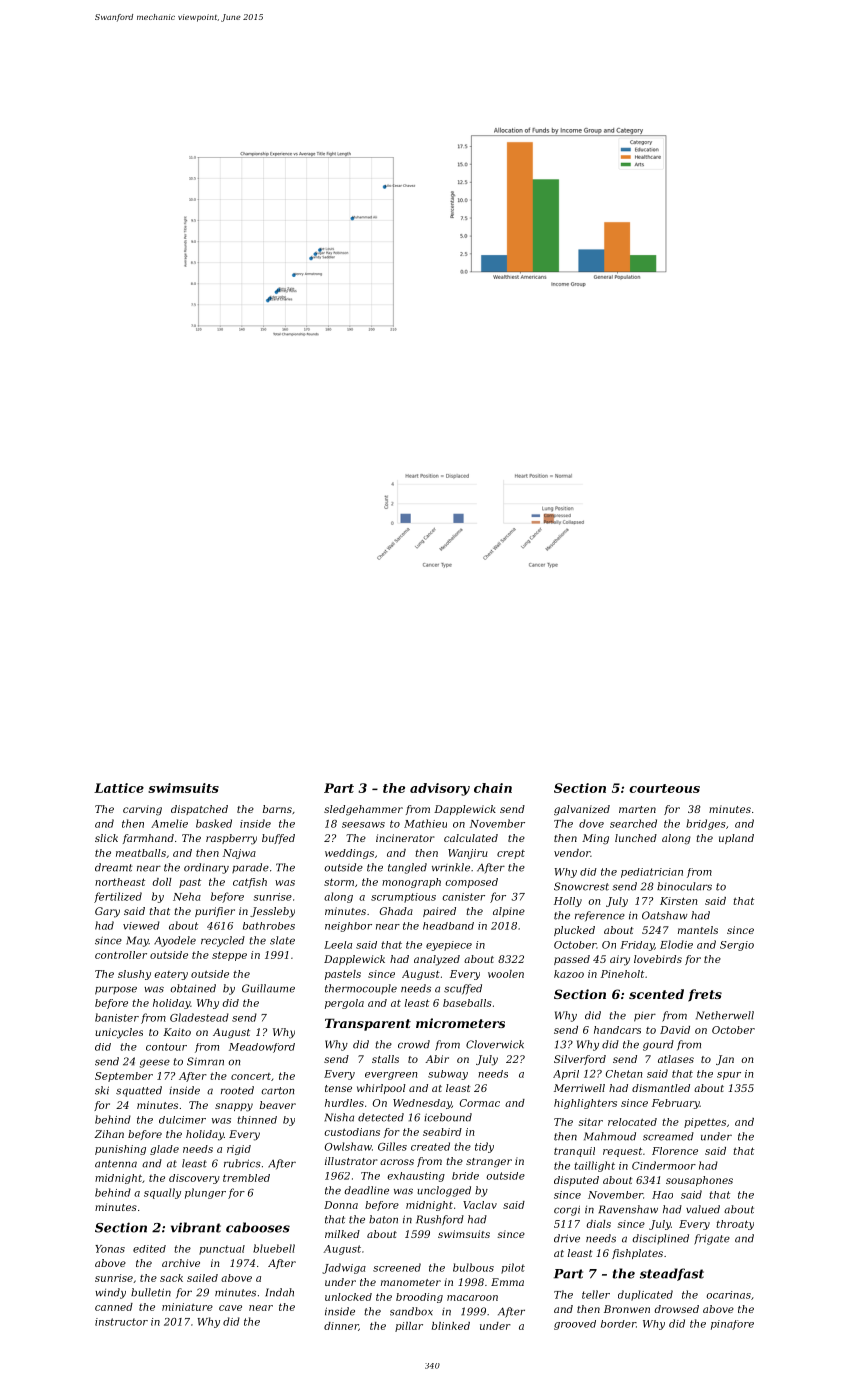 Image resolution: width=849 pixels, height=1400 pixels. What do you see at coordinates (664, 788) in the page?
I see `courteous` at bounding box center [664, 788].
